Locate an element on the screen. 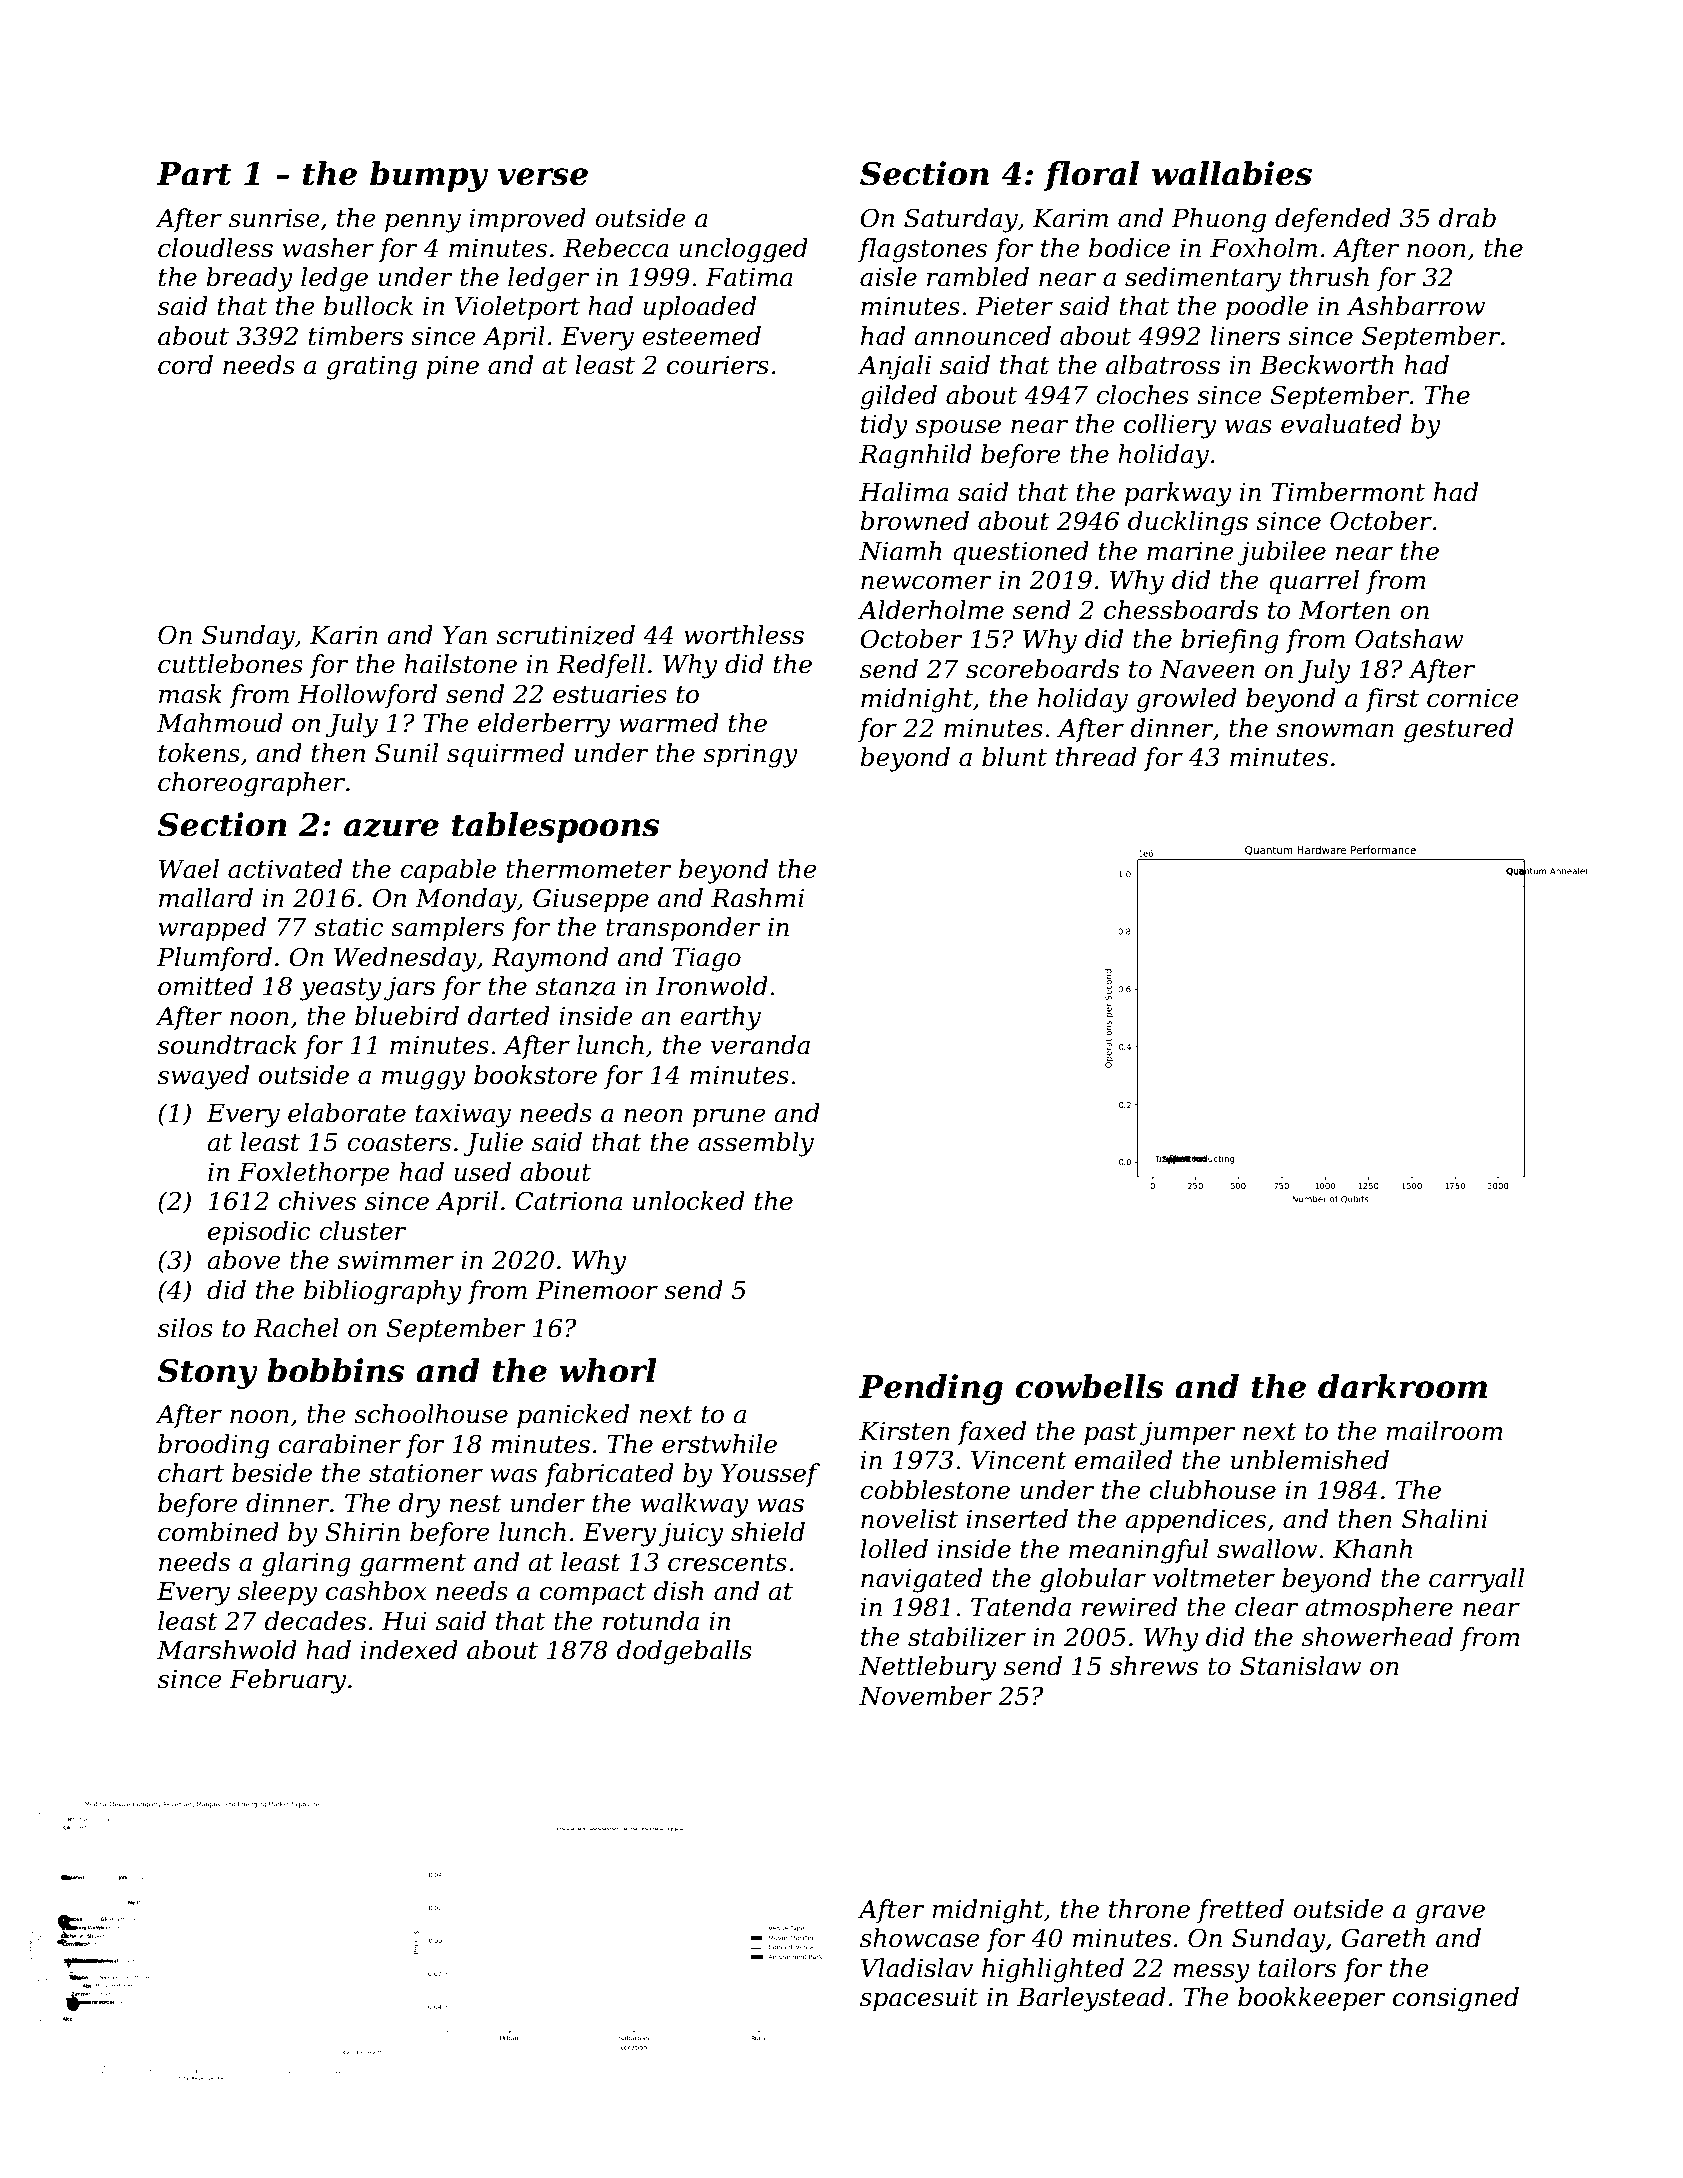  Pending is located at coordinates (931, 1389).
